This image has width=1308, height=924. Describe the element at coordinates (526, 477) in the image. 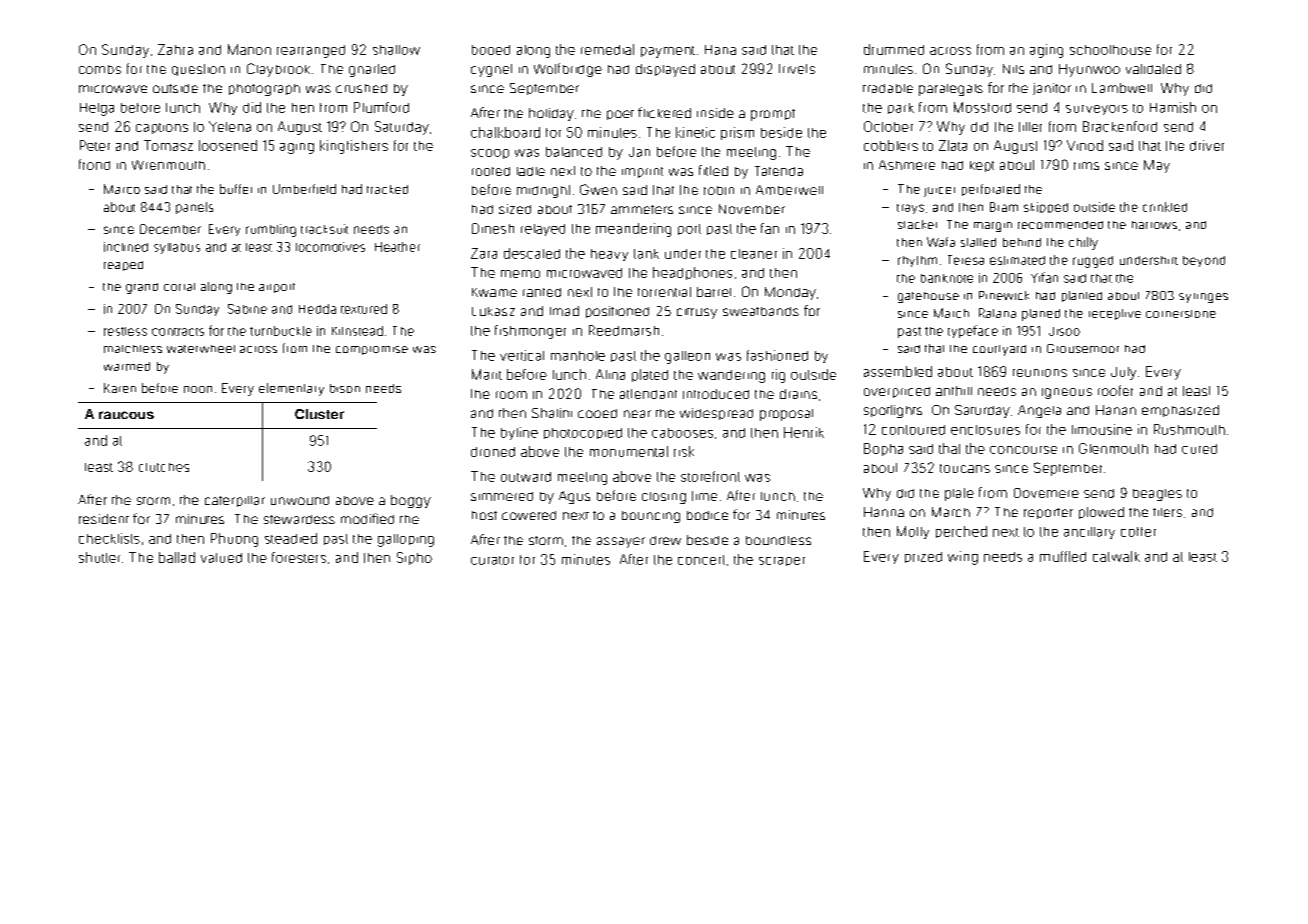

I see `outward` at that location.
